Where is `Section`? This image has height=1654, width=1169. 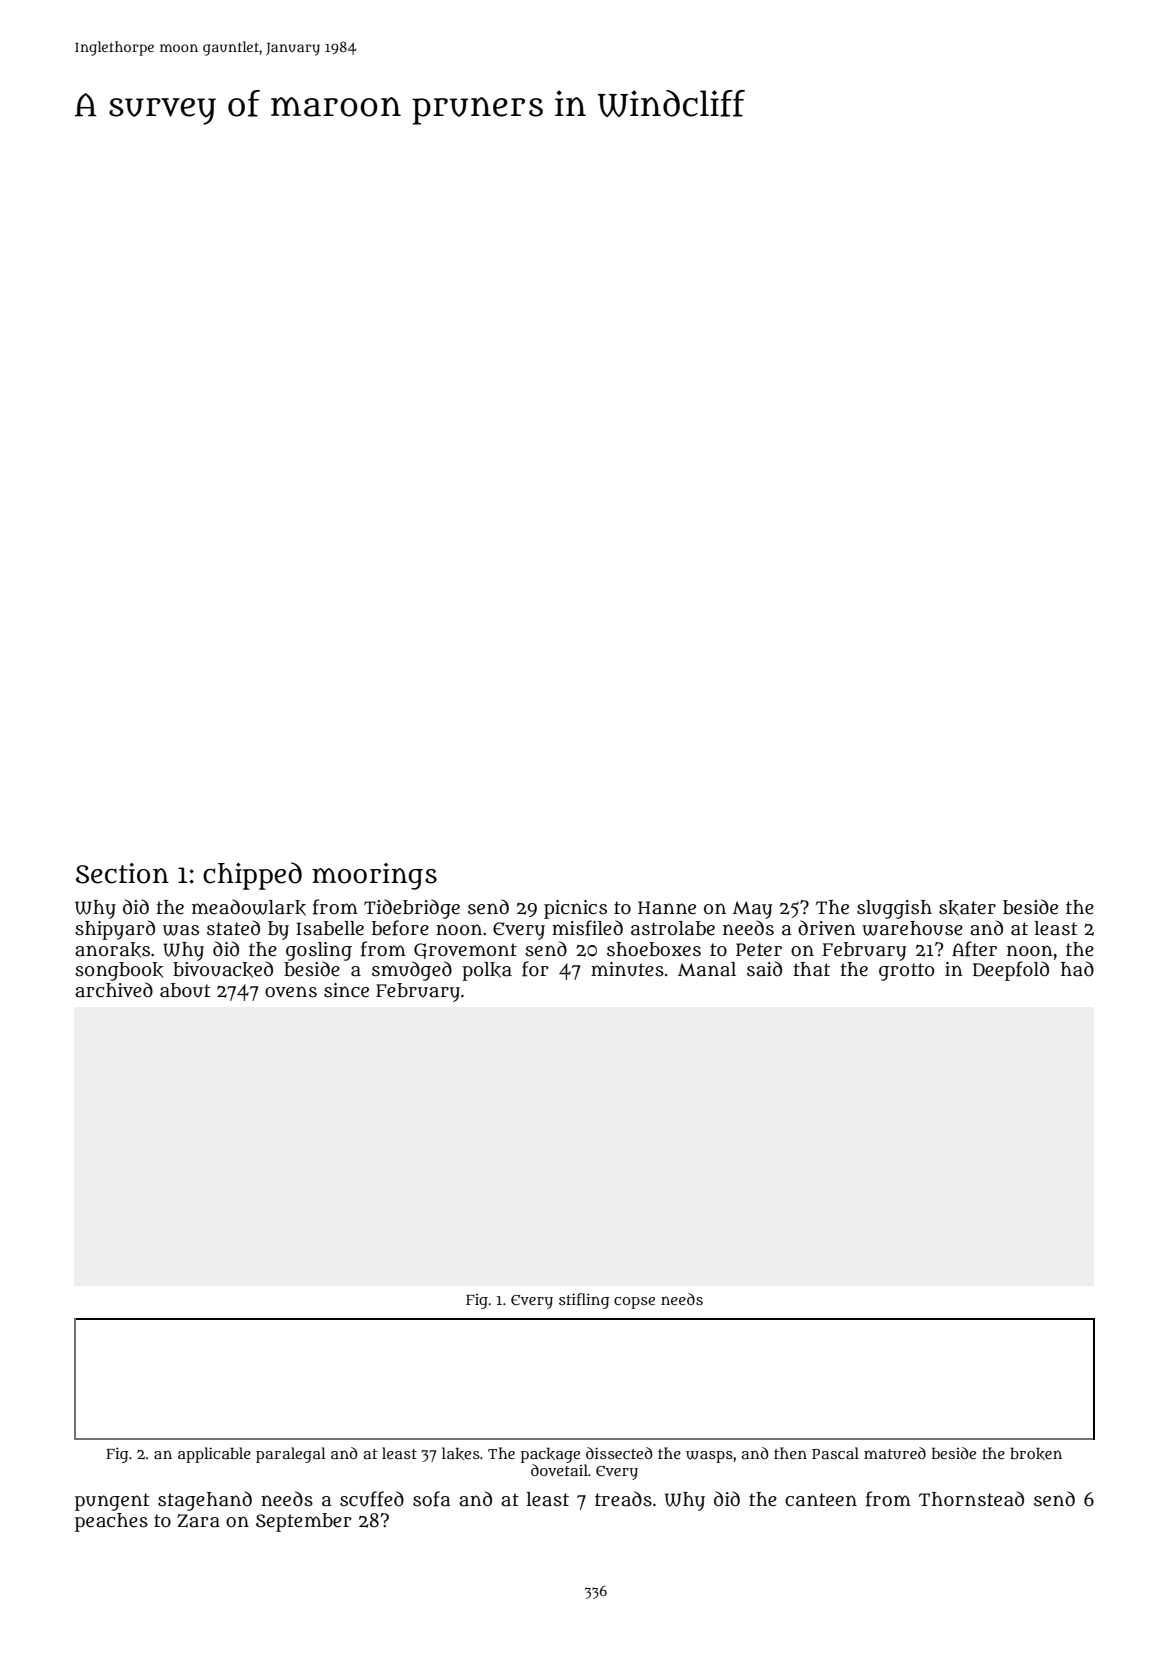 Section is located at coordinates (122, 873).
